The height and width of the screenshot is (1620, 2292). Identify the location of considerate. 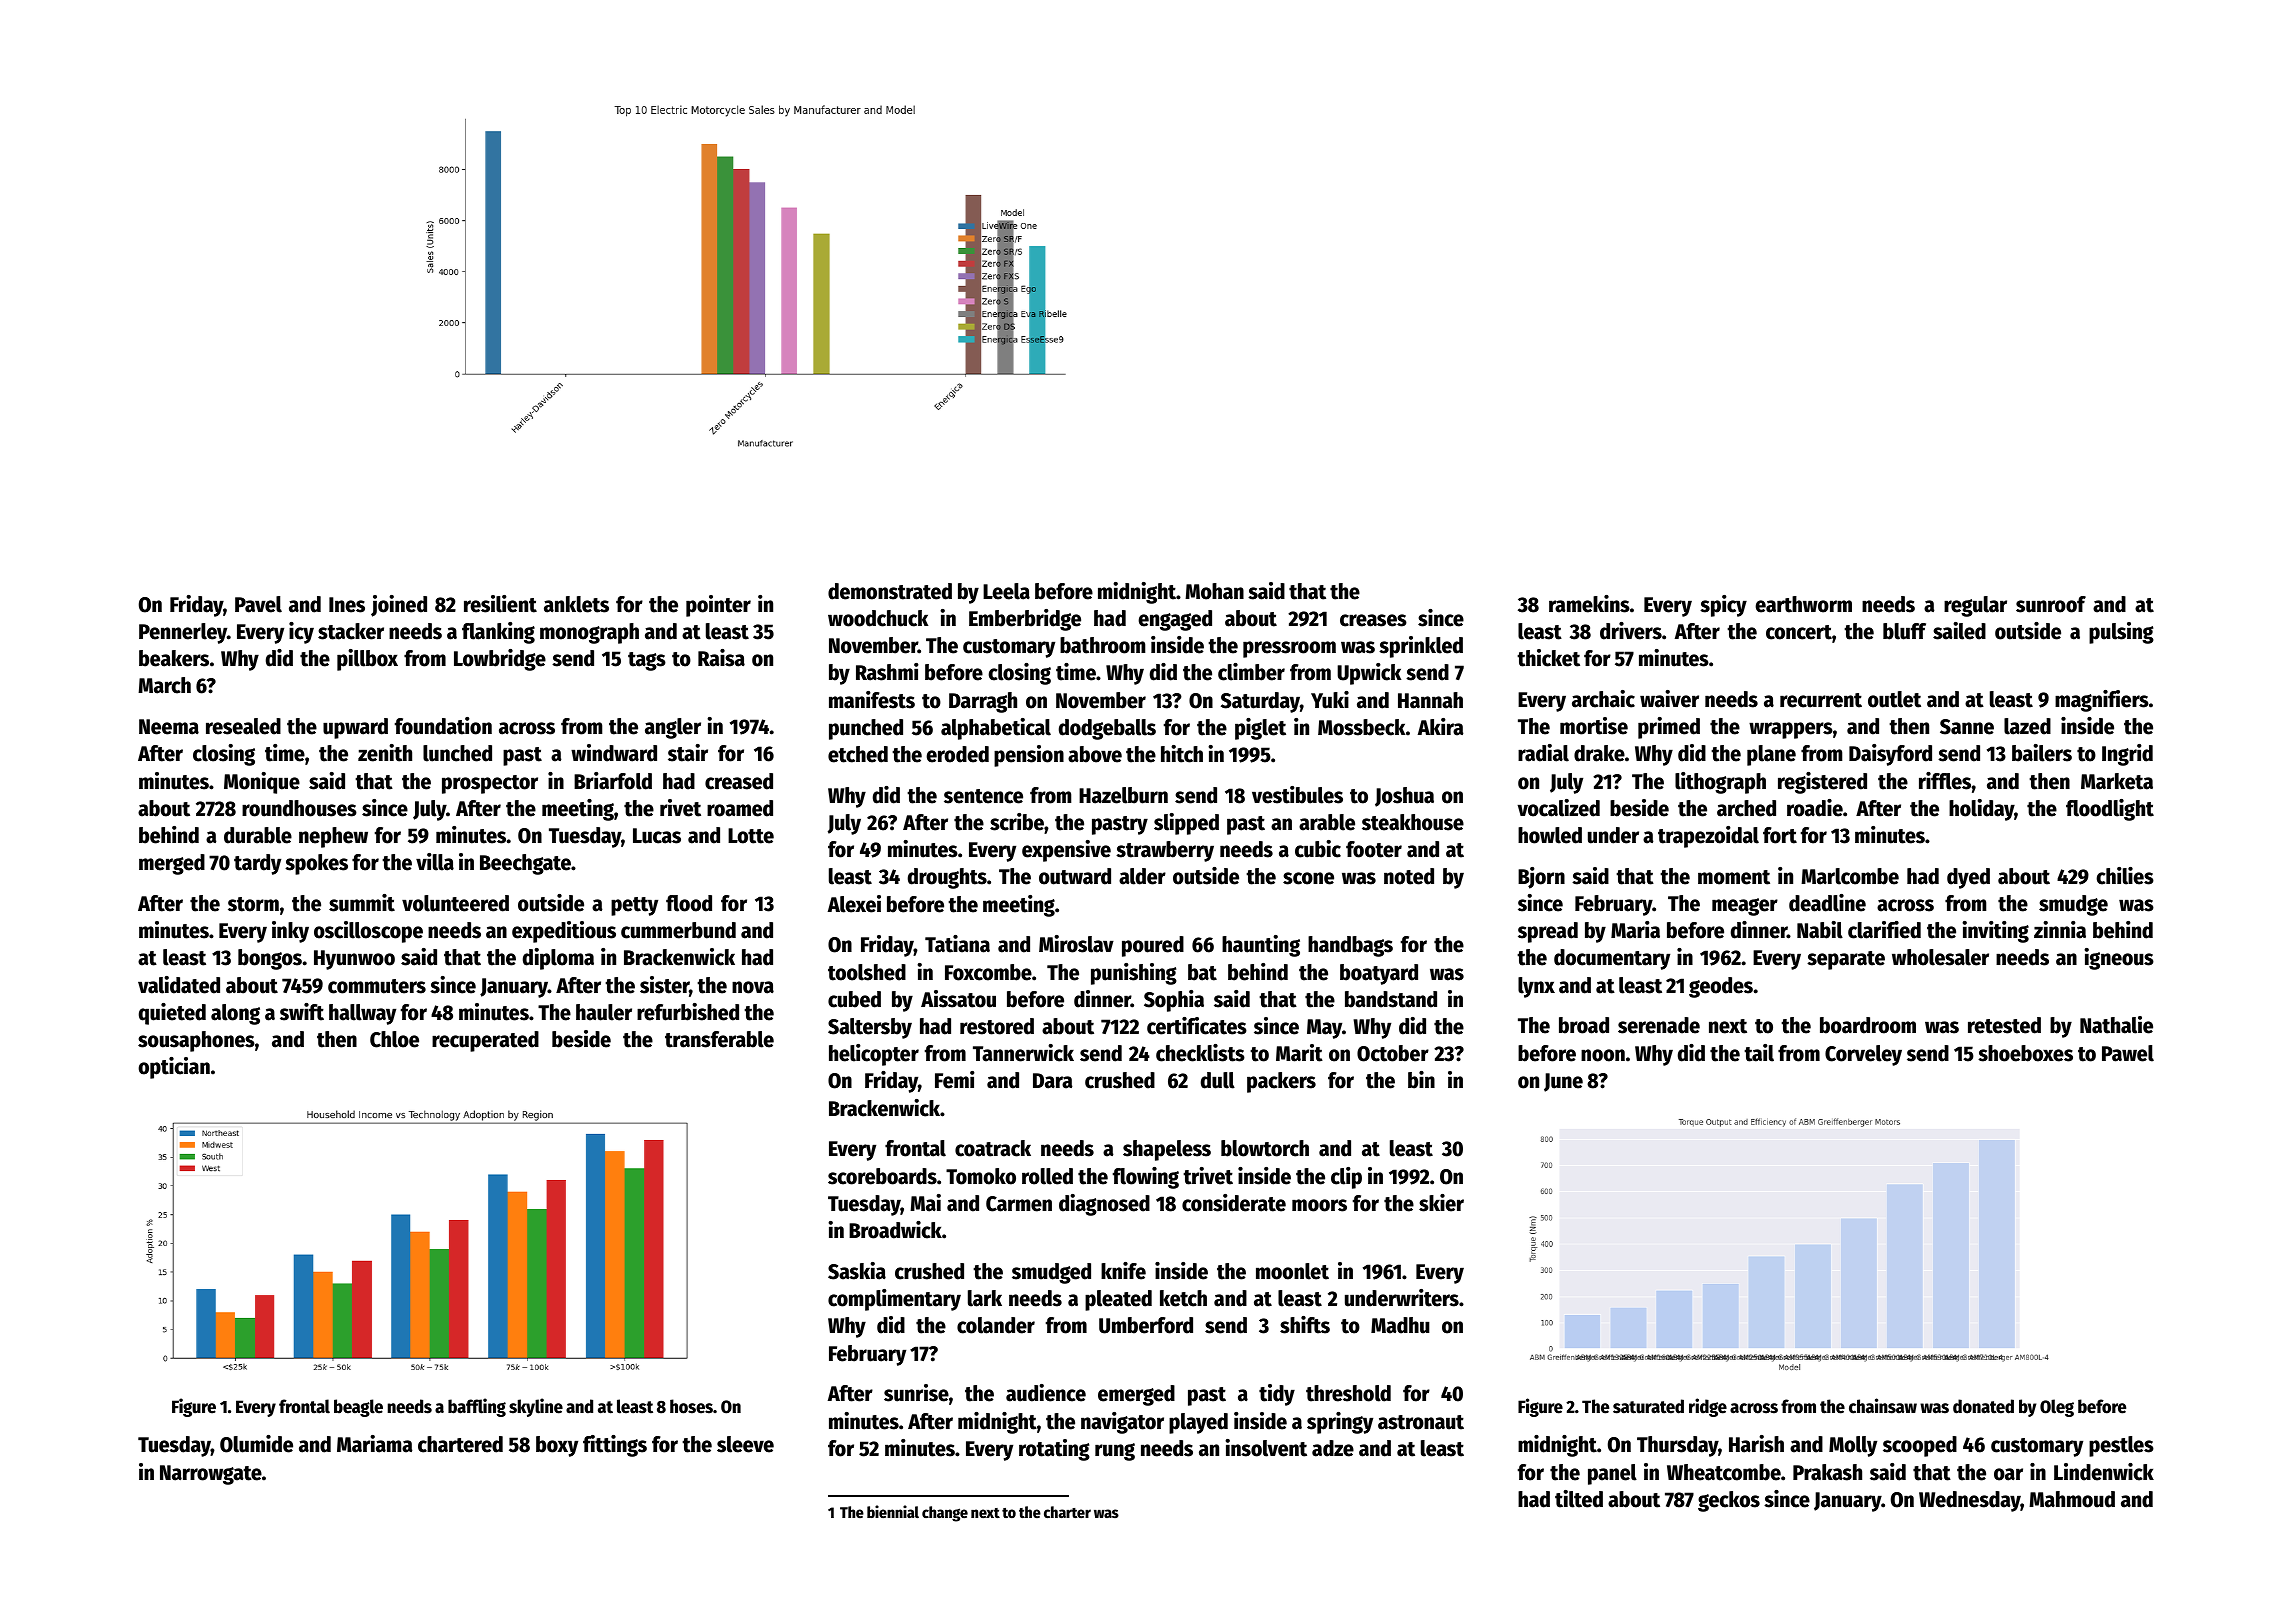
(1234, 1203).
